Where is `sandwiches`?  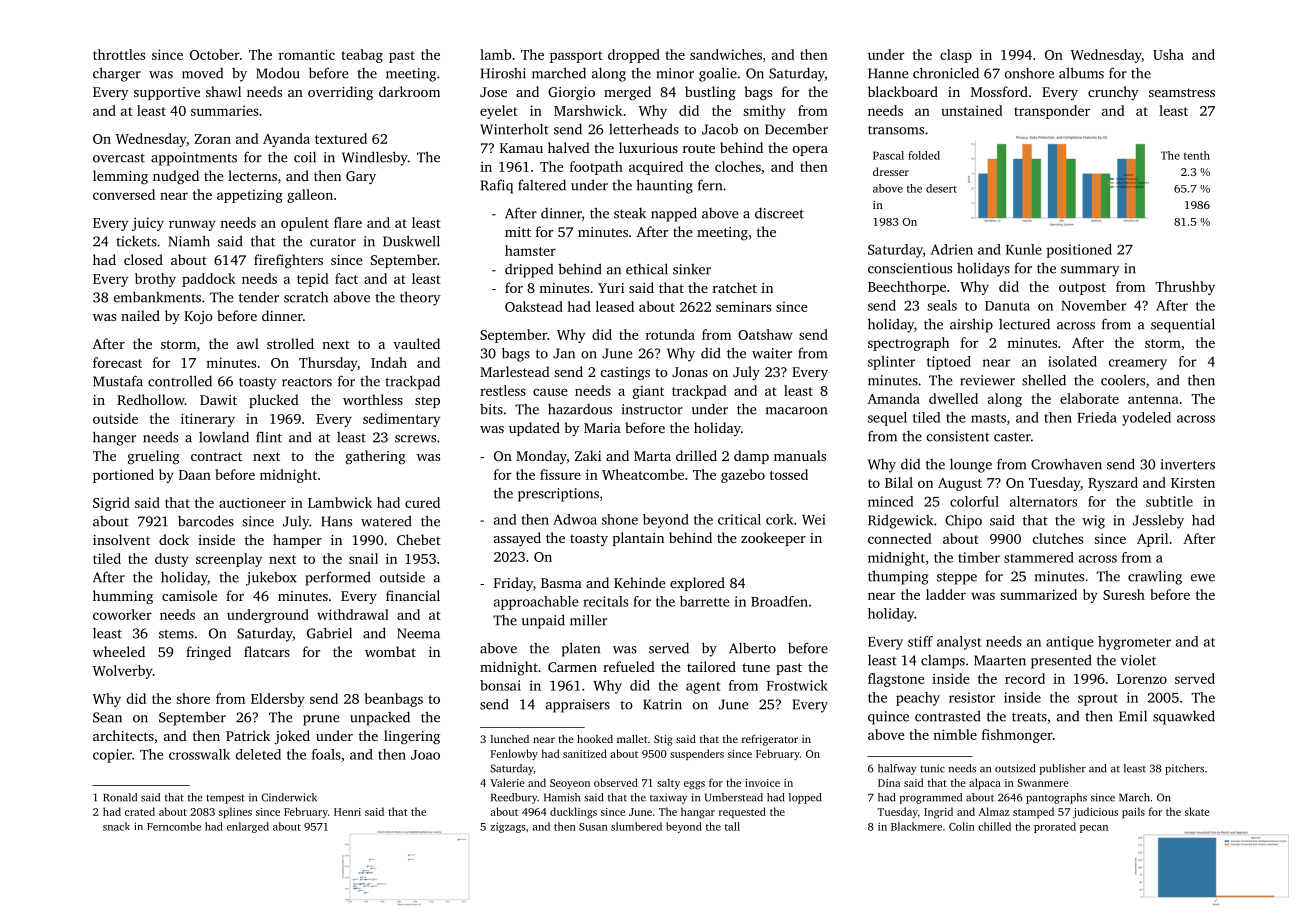
sandwiches is located at coordinates (726, 54).
